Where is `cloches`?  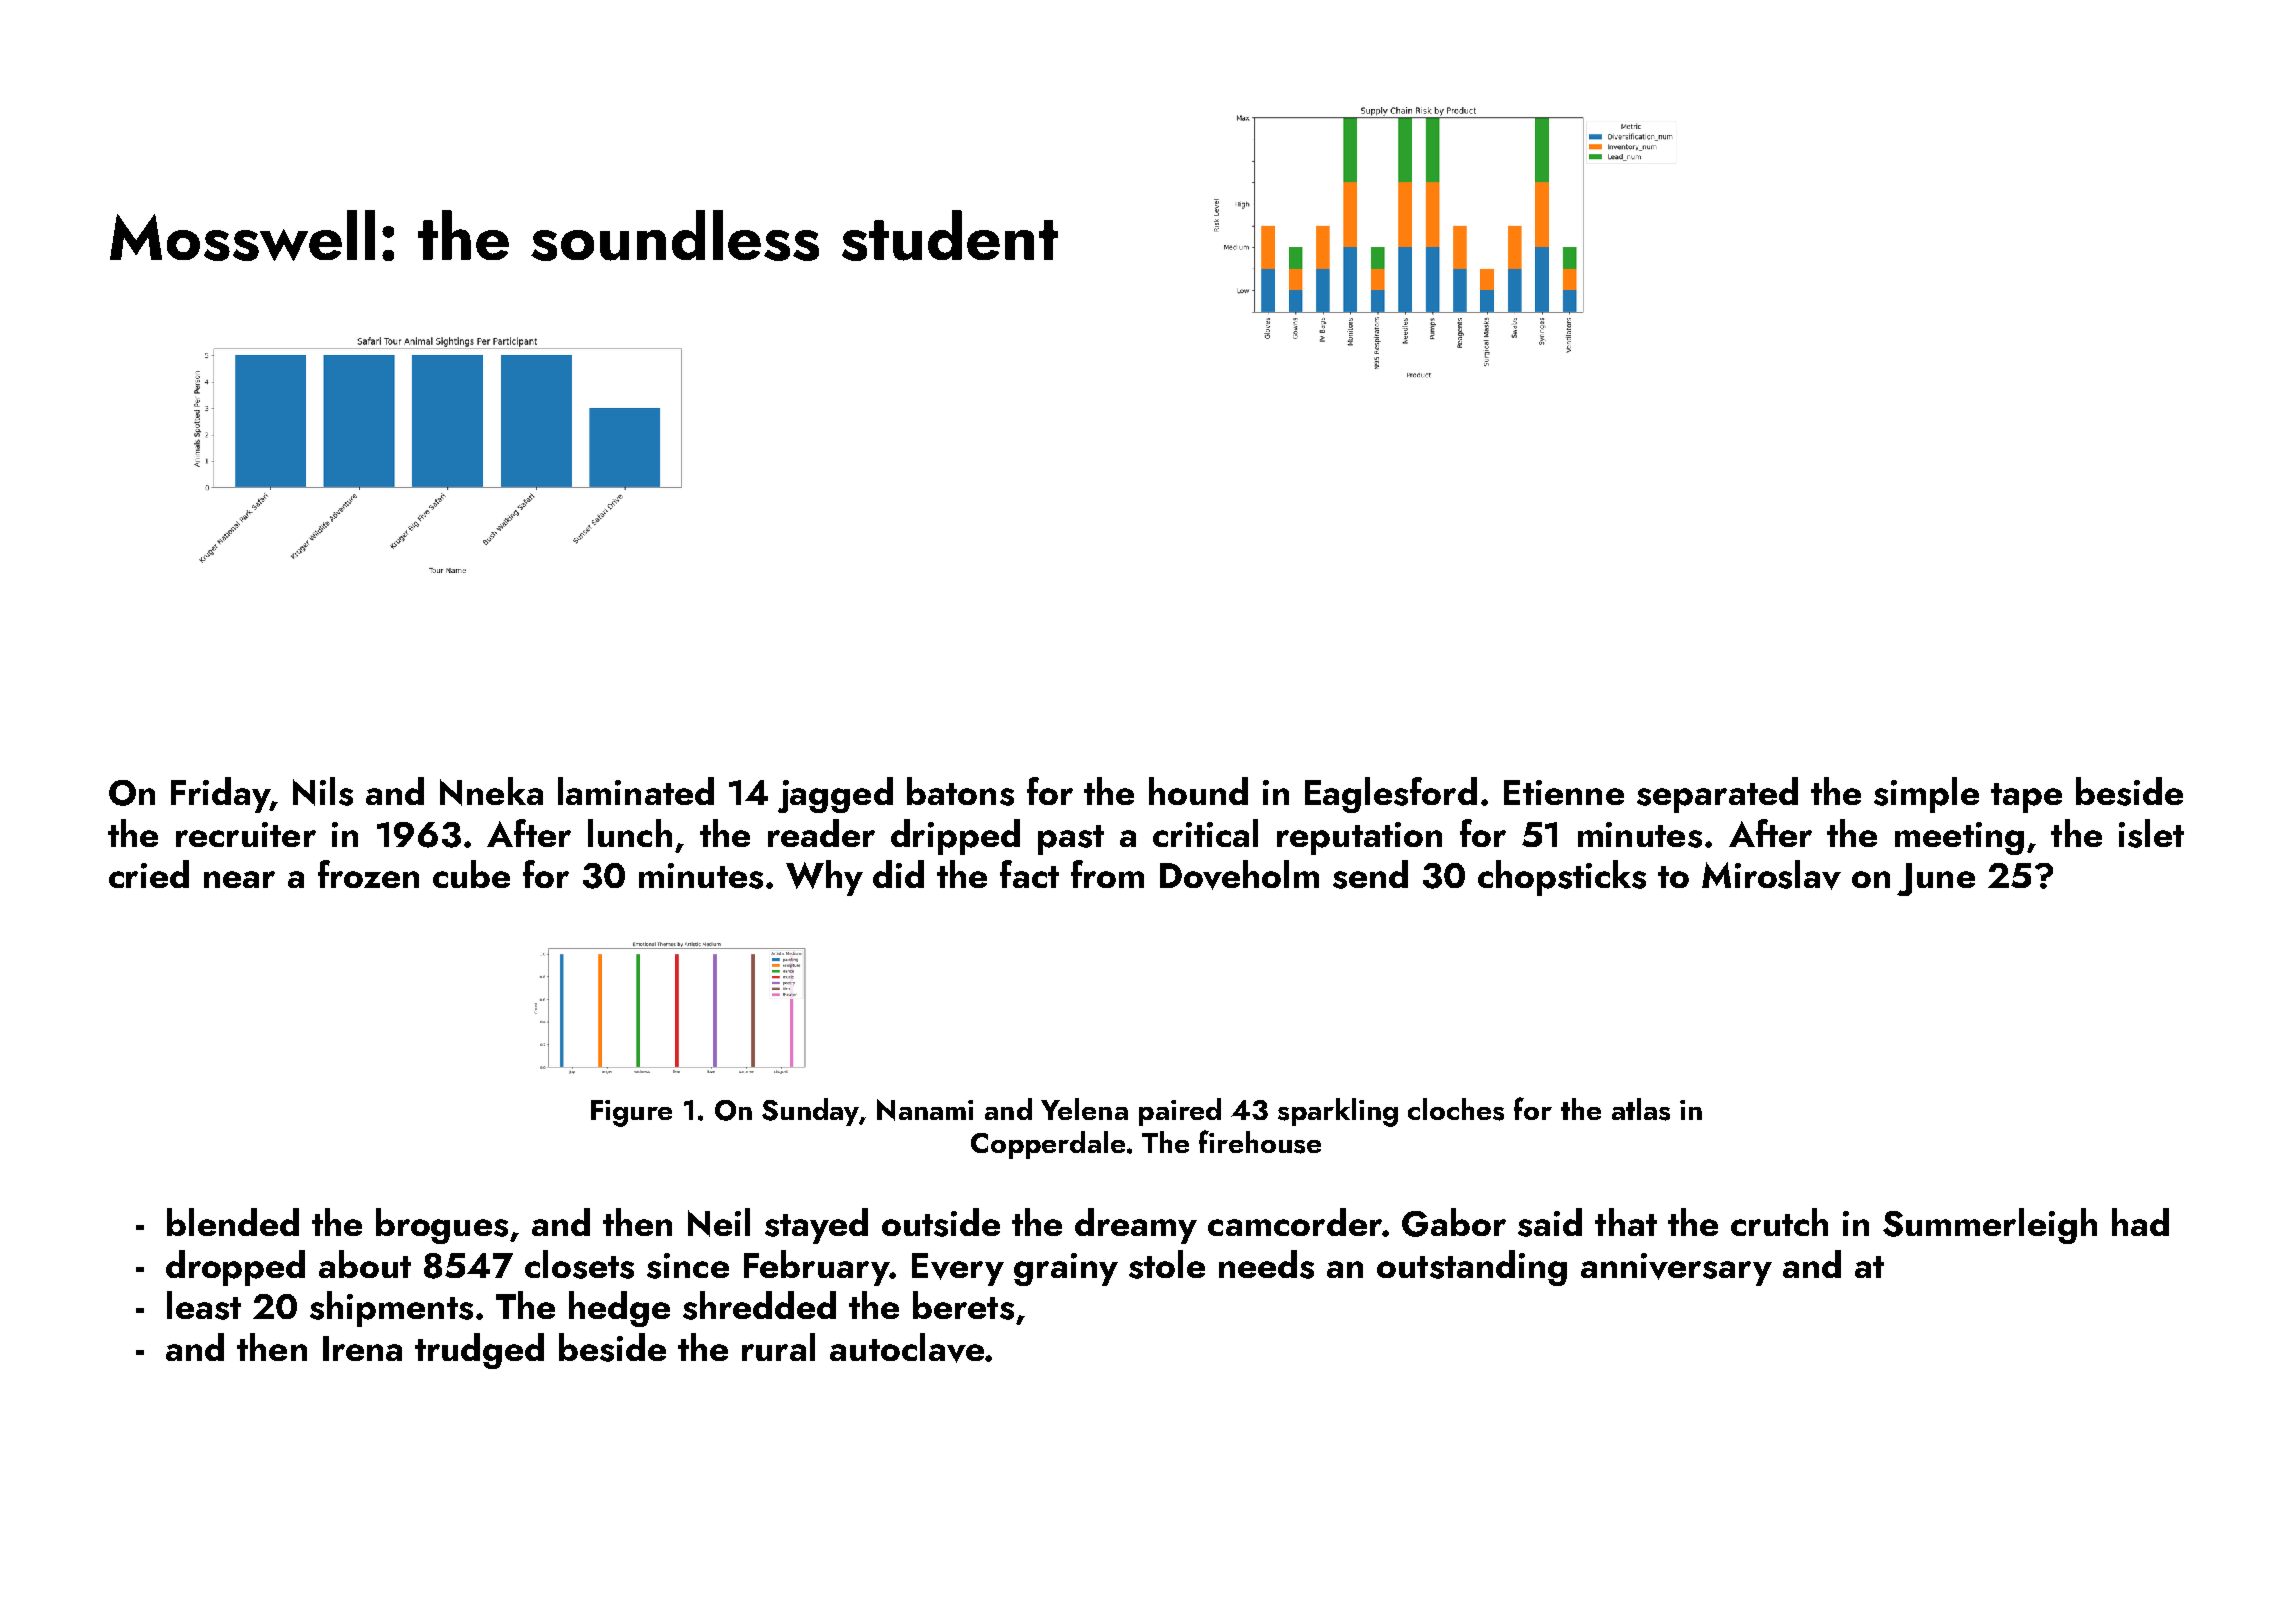 cloches is located at coordinates (1456, 1109).
